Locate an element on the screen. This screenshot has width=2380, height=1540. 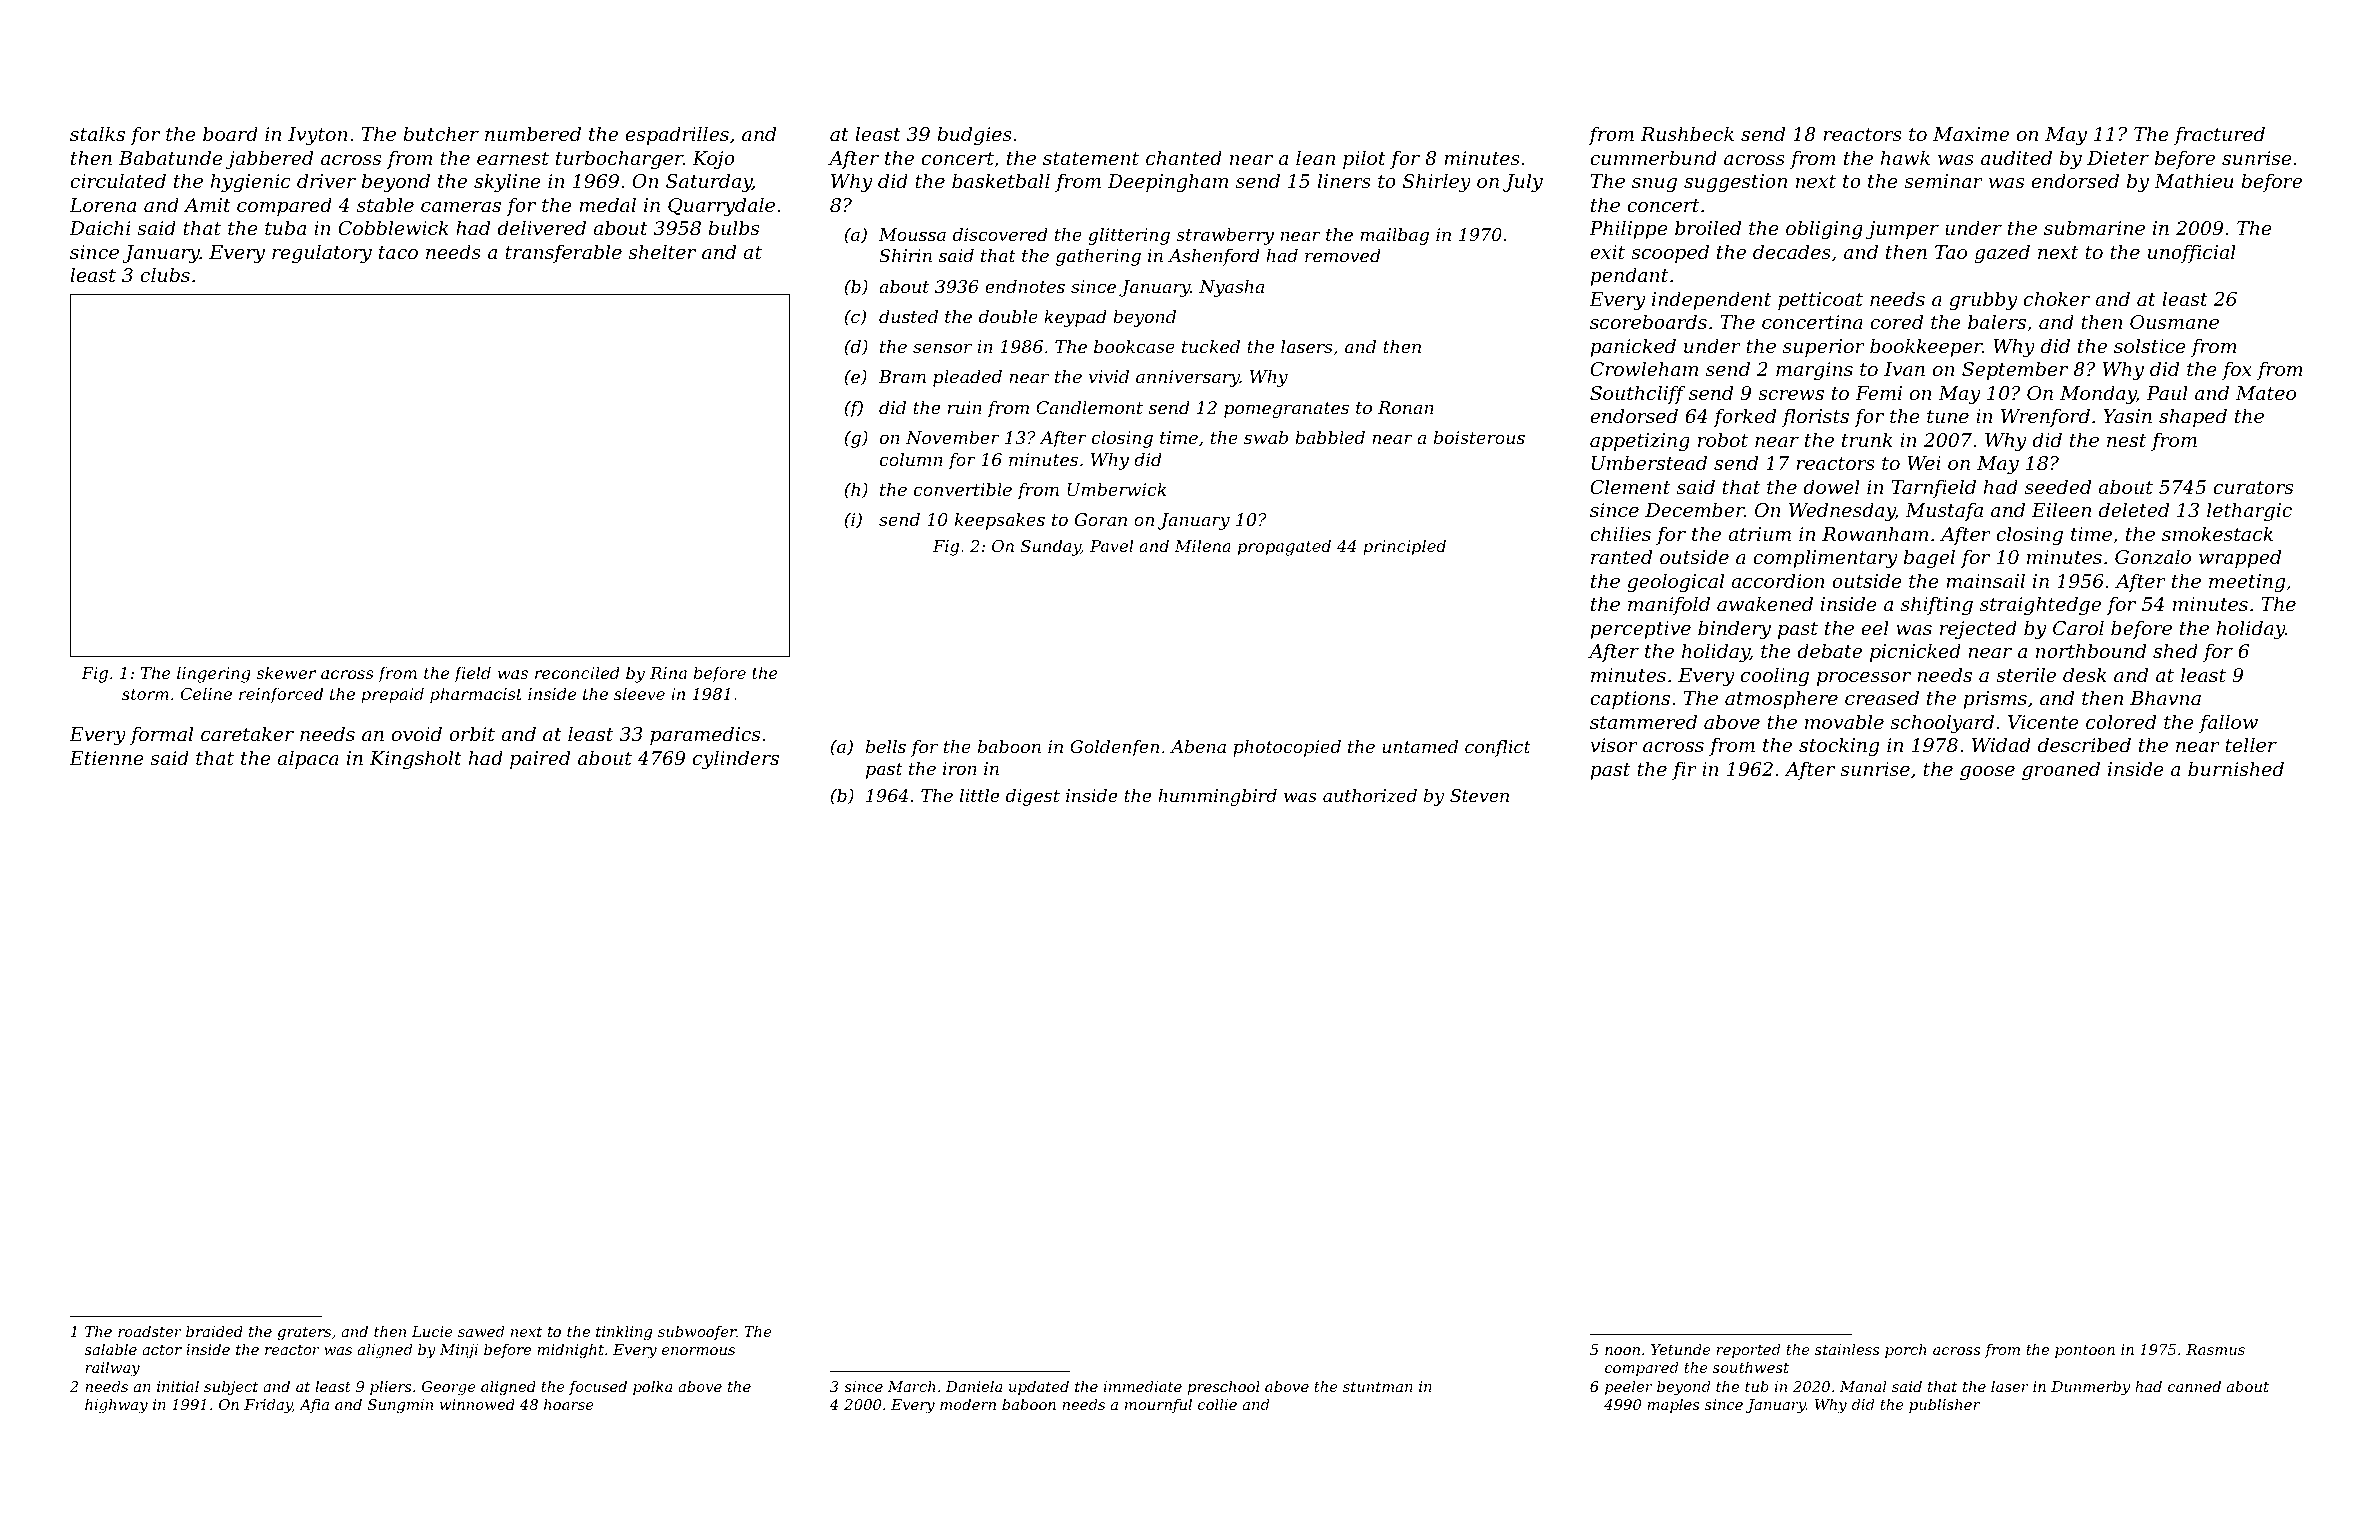
subwoofer is located at coordinates (697, 1333).
